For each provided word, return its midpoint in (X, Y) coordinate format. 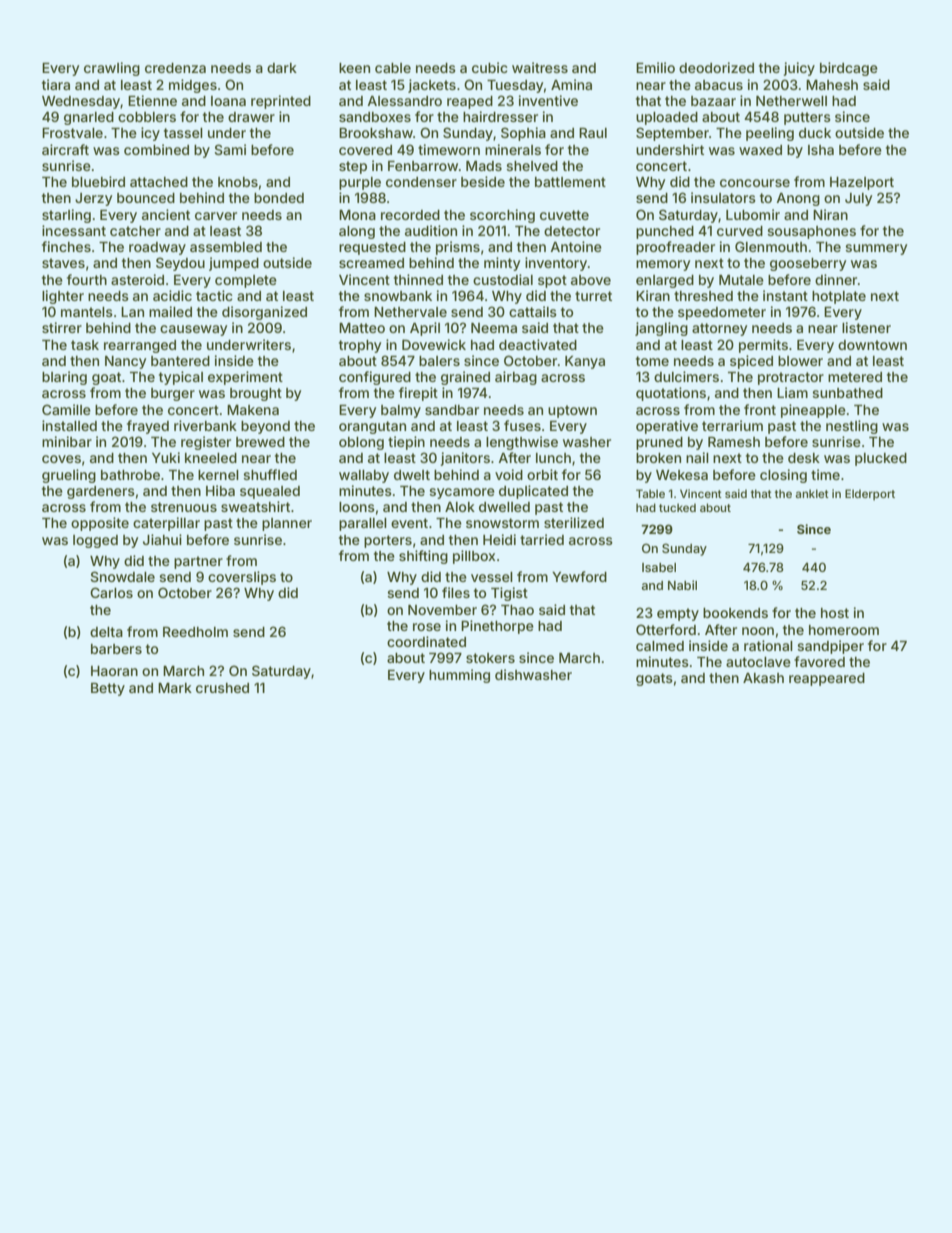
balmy (401, 411)
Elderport (870, 495)
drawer (251, 117)
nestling (852, 427)
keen (354, 68)
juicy (799, 69)
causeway (193, 330)
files (456, 592)
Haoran (114, 671)
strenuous (184, 507)
